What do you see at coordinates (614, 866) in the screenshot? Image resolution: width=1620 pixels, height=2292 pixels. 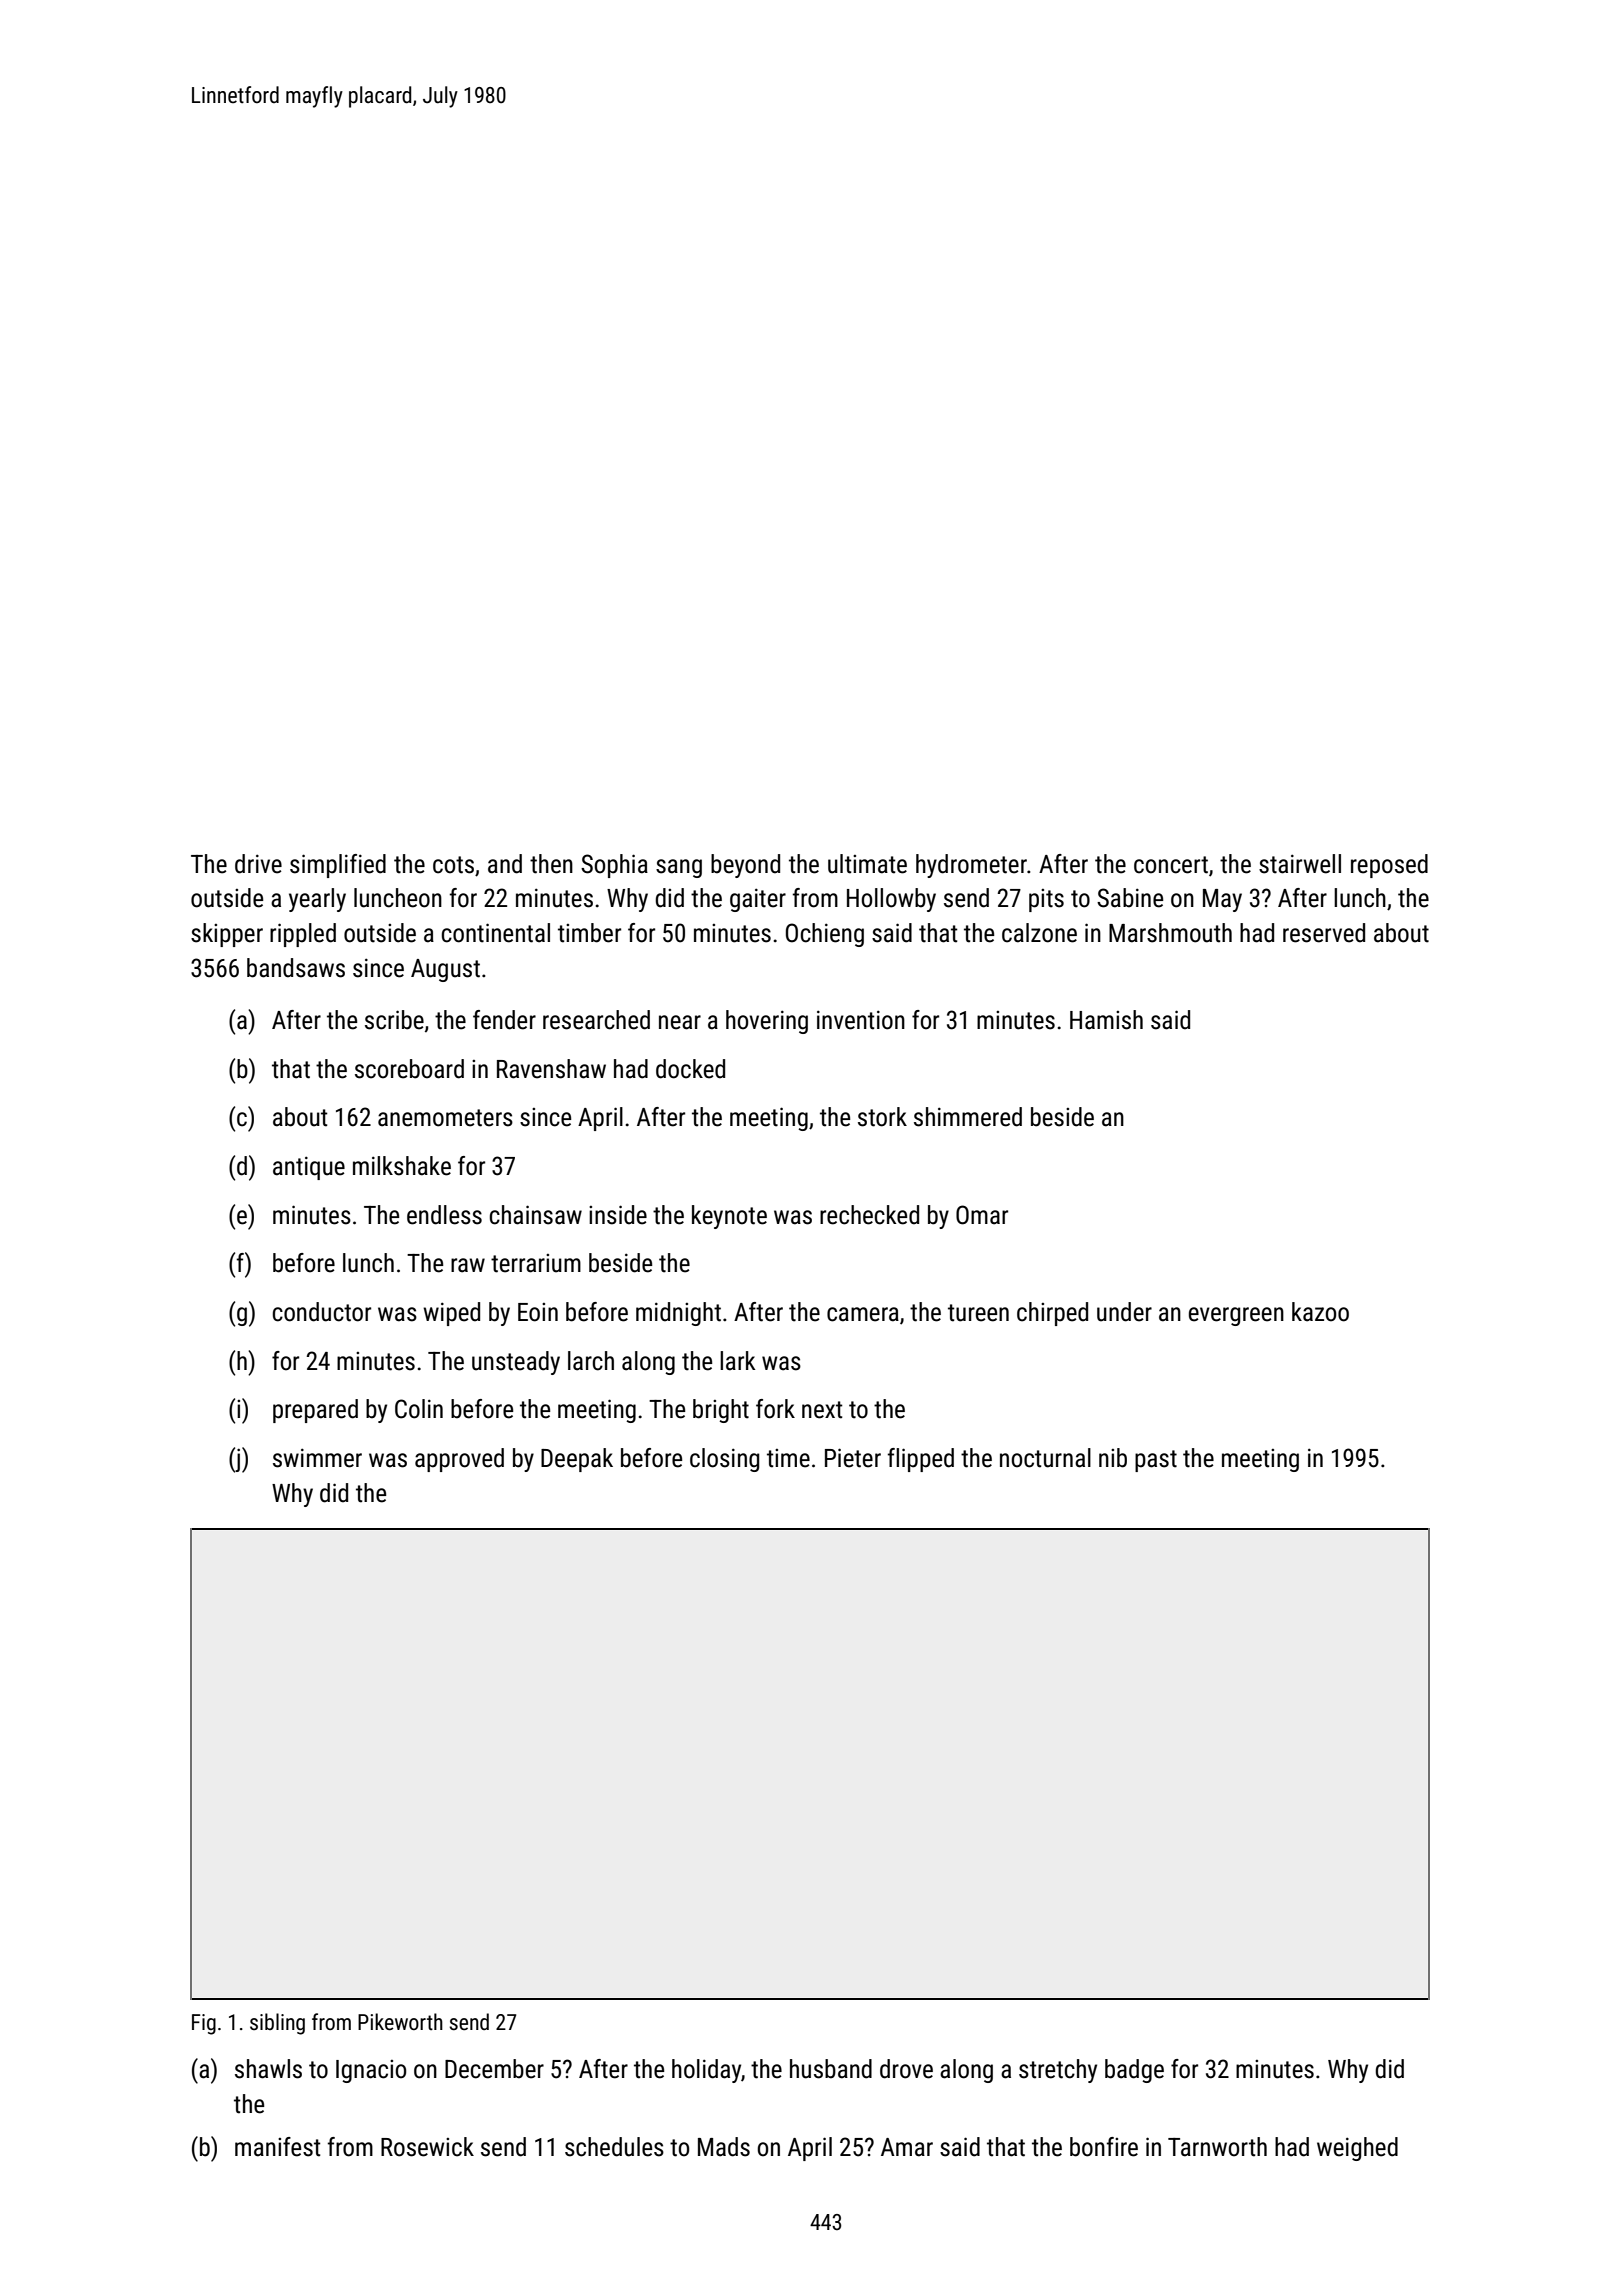 I see `Sophia` at bounding box center [614, 866].
